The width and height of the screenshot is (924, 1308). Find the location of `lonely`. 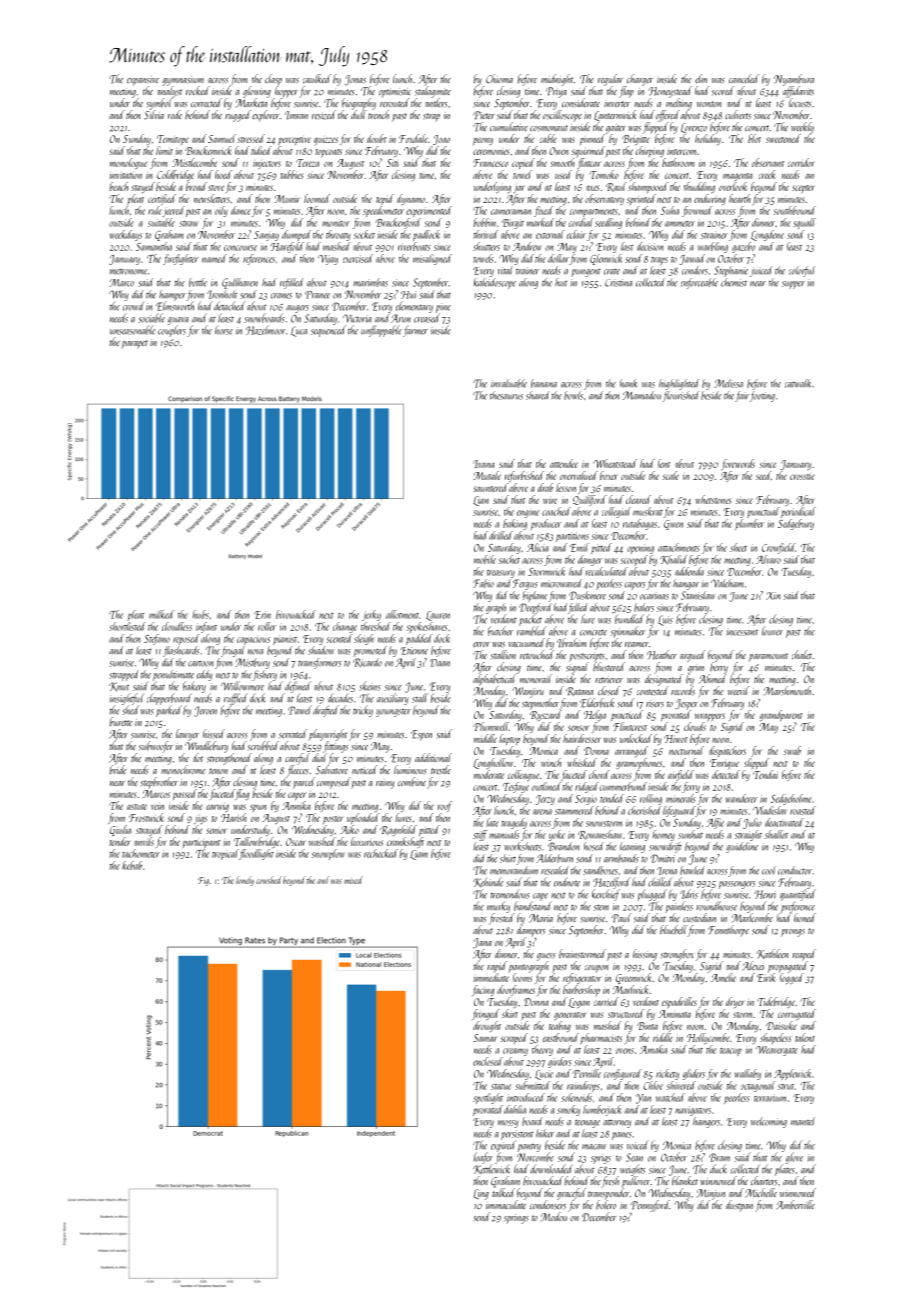

lonely is located at coordinates (245, 881).
